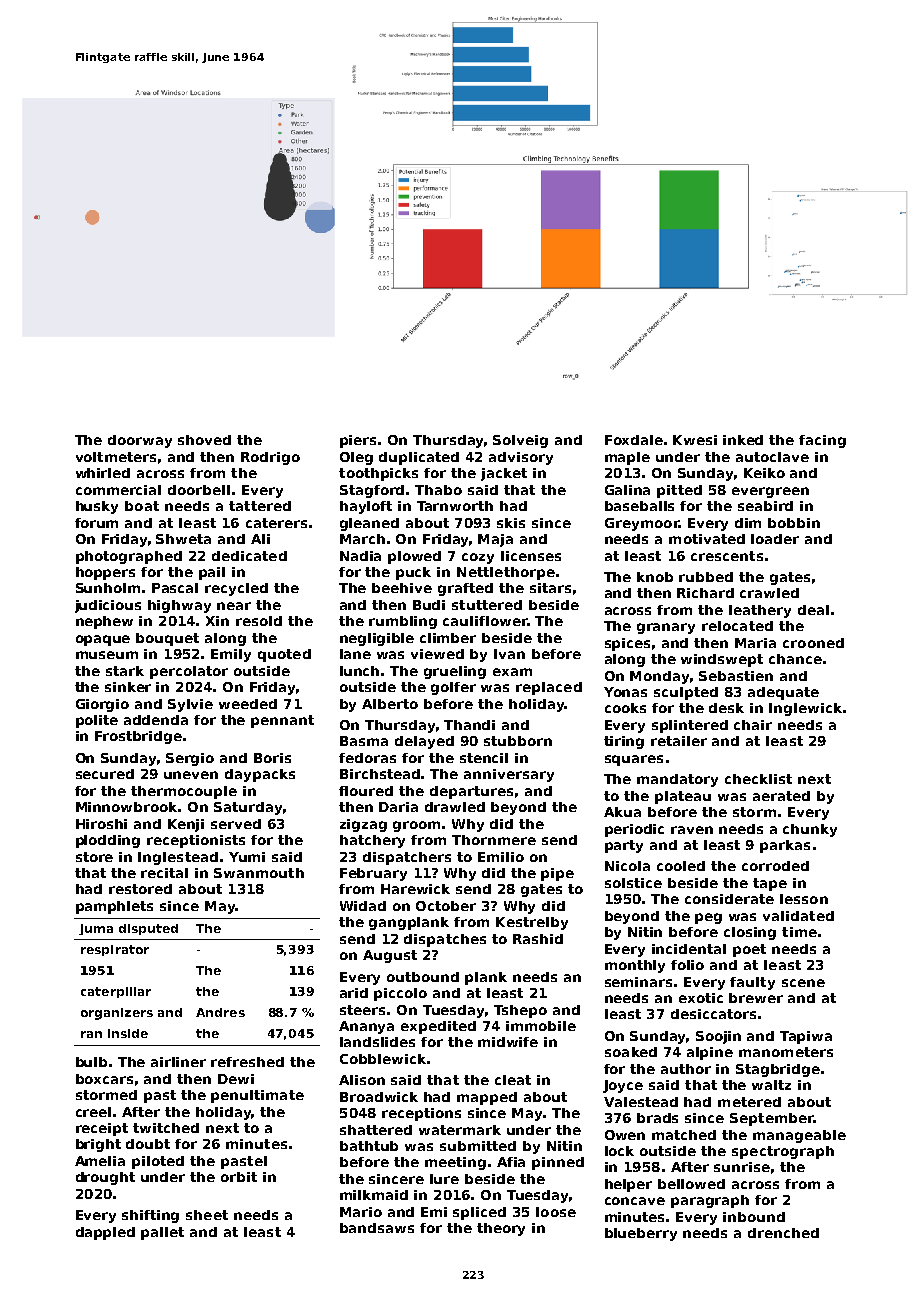  I want to click on uneven, so click(191, 775).
